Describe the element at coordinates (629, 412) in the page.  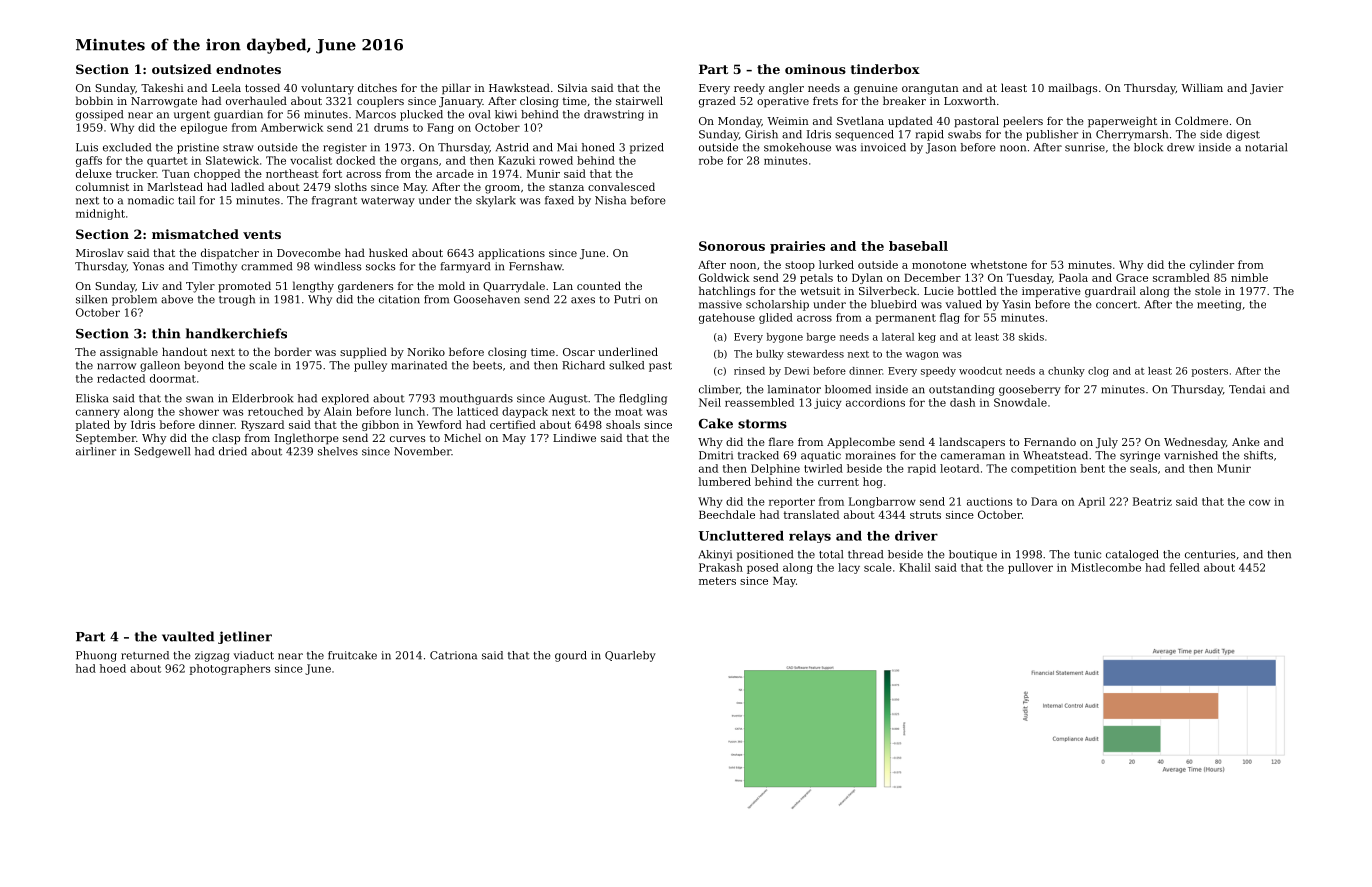
I see `moat` at that location.
